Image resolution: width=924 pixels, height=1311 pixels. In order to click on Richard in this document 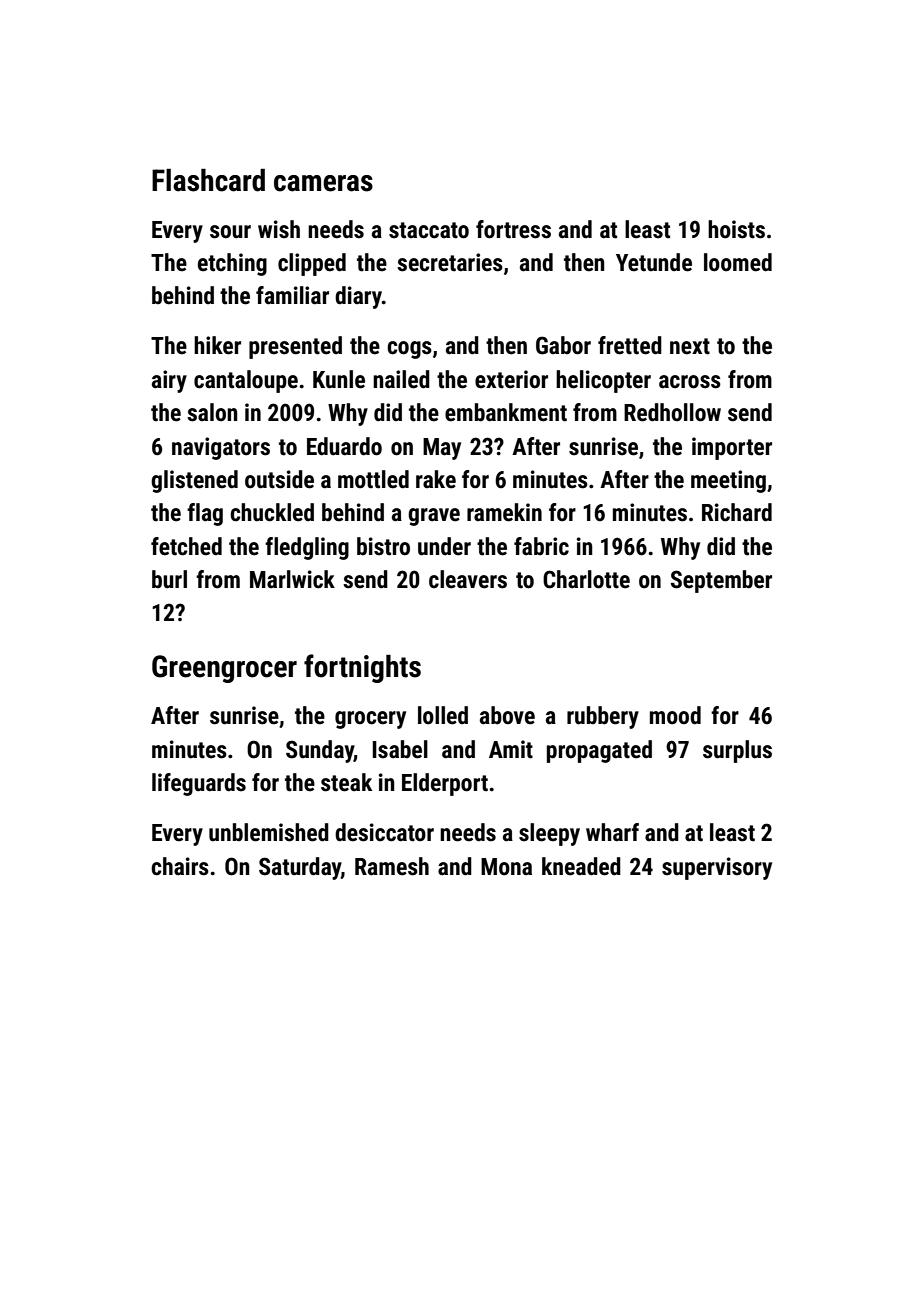, I will do `click(737, 512)`.
